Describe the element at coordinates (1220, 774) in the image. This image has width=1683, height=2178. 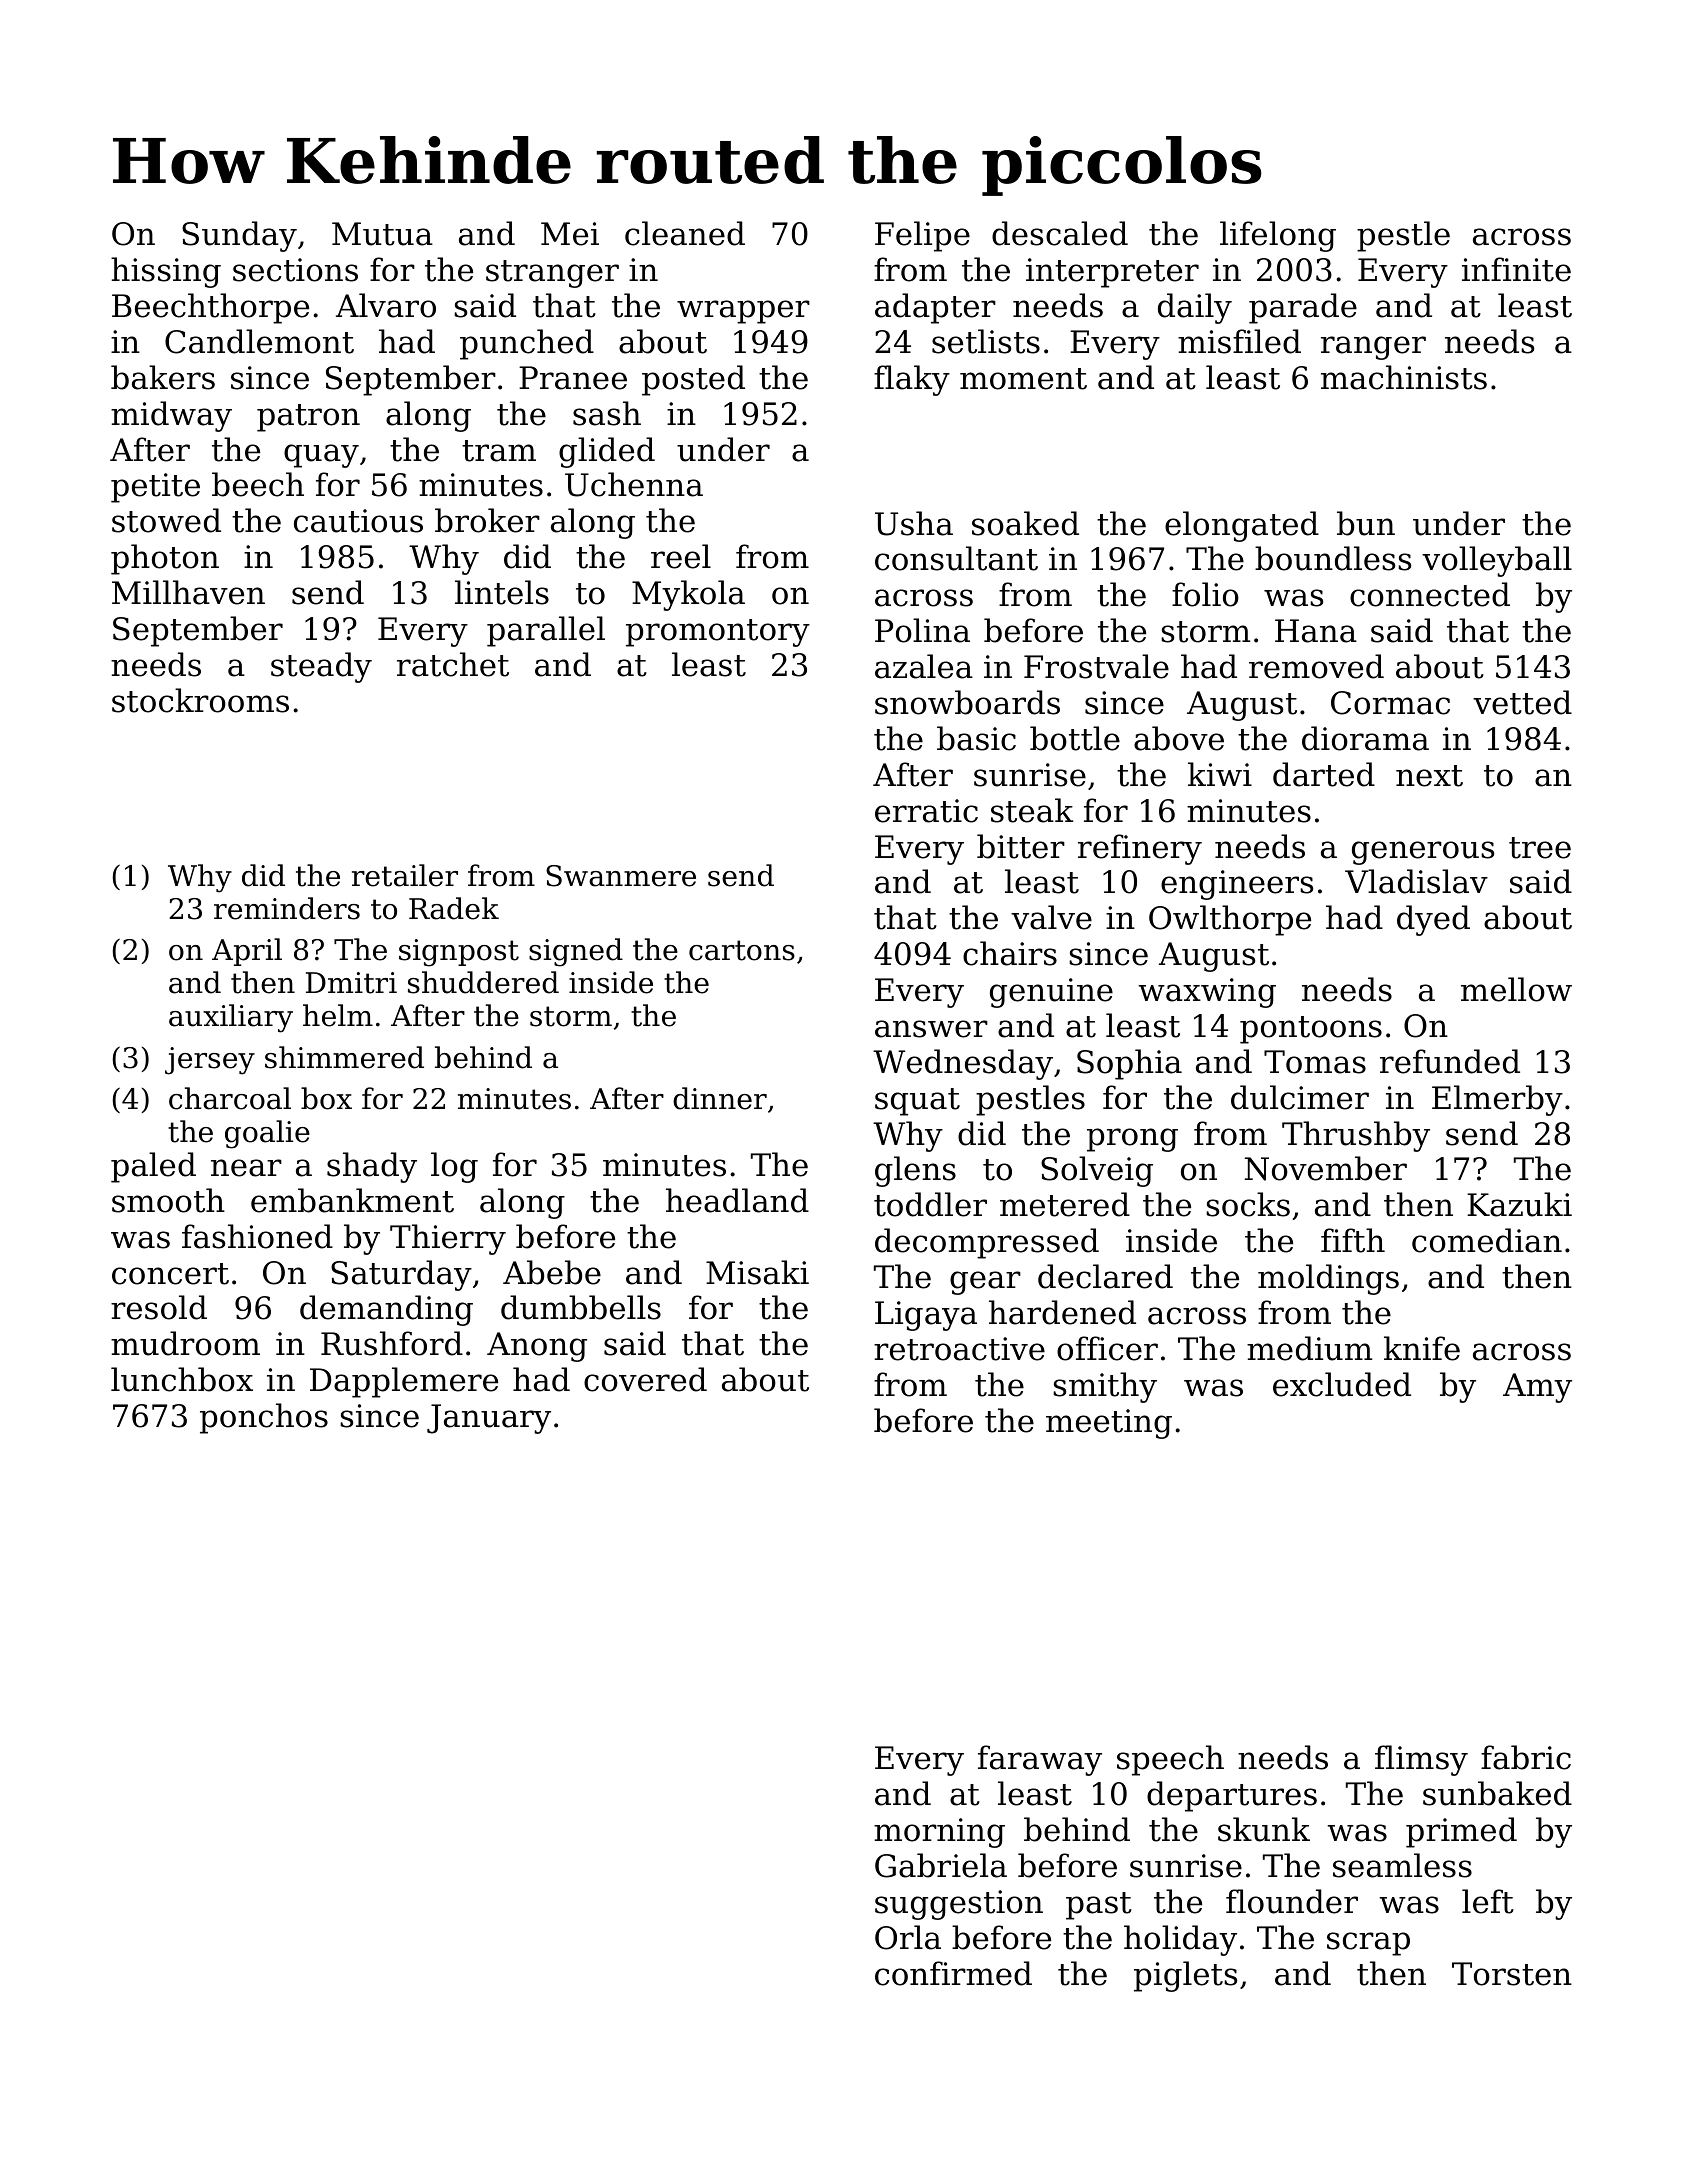
I see `kiwi` at that location.
